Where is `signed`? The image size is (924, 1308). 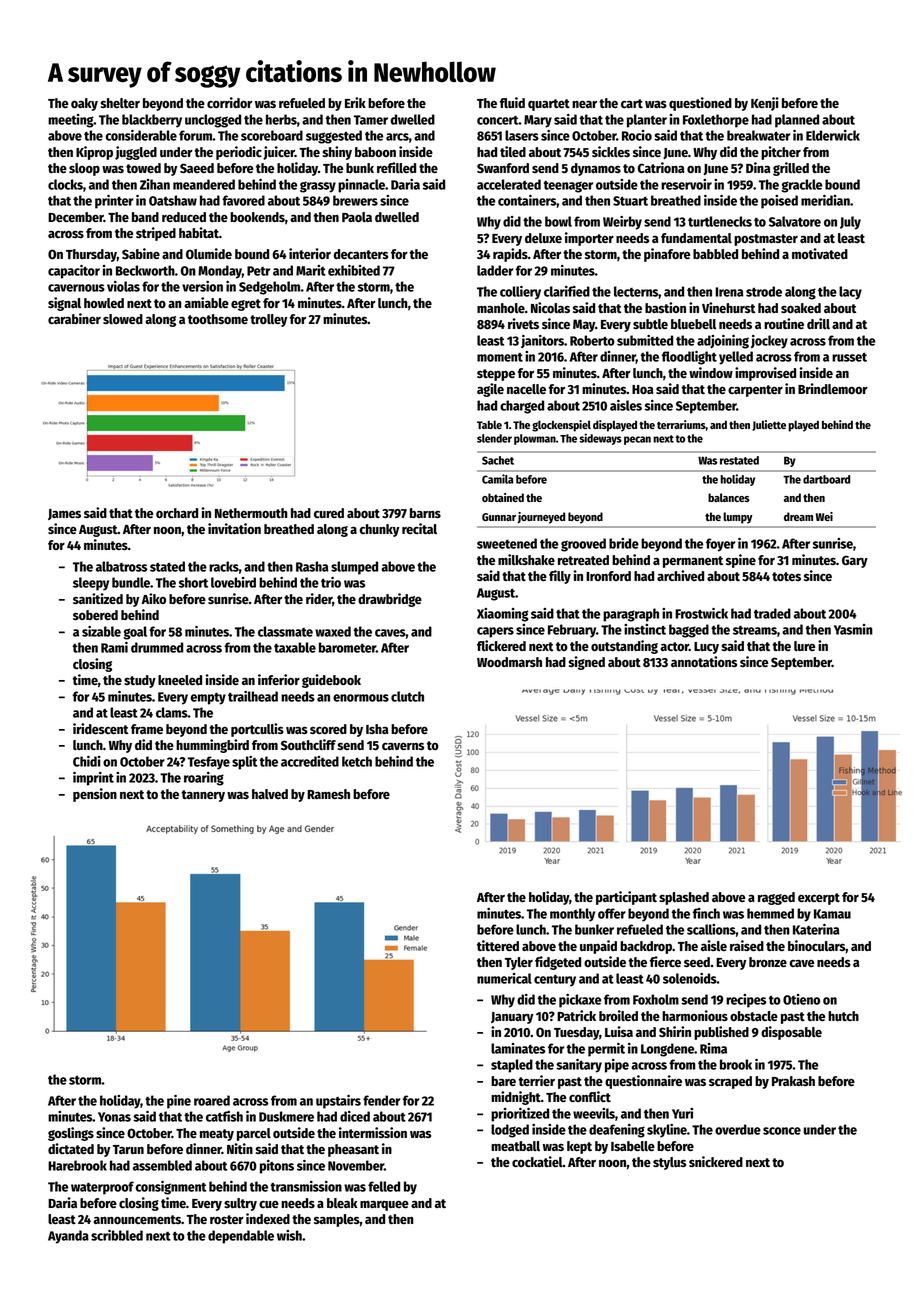 signed is located at coordinates (587, 663).
